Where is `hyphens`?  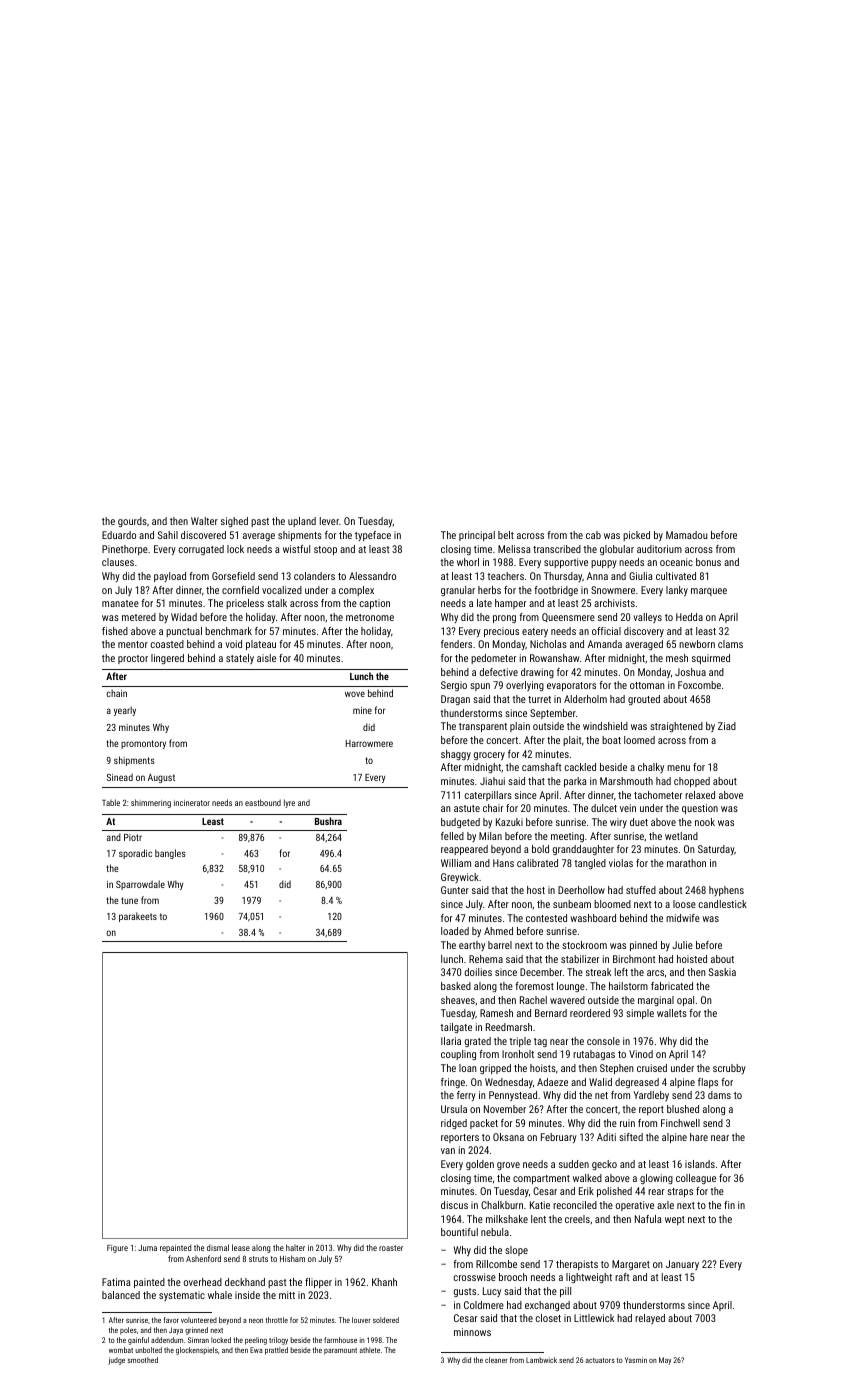 hyphens is located at coordinates (726, 891).
